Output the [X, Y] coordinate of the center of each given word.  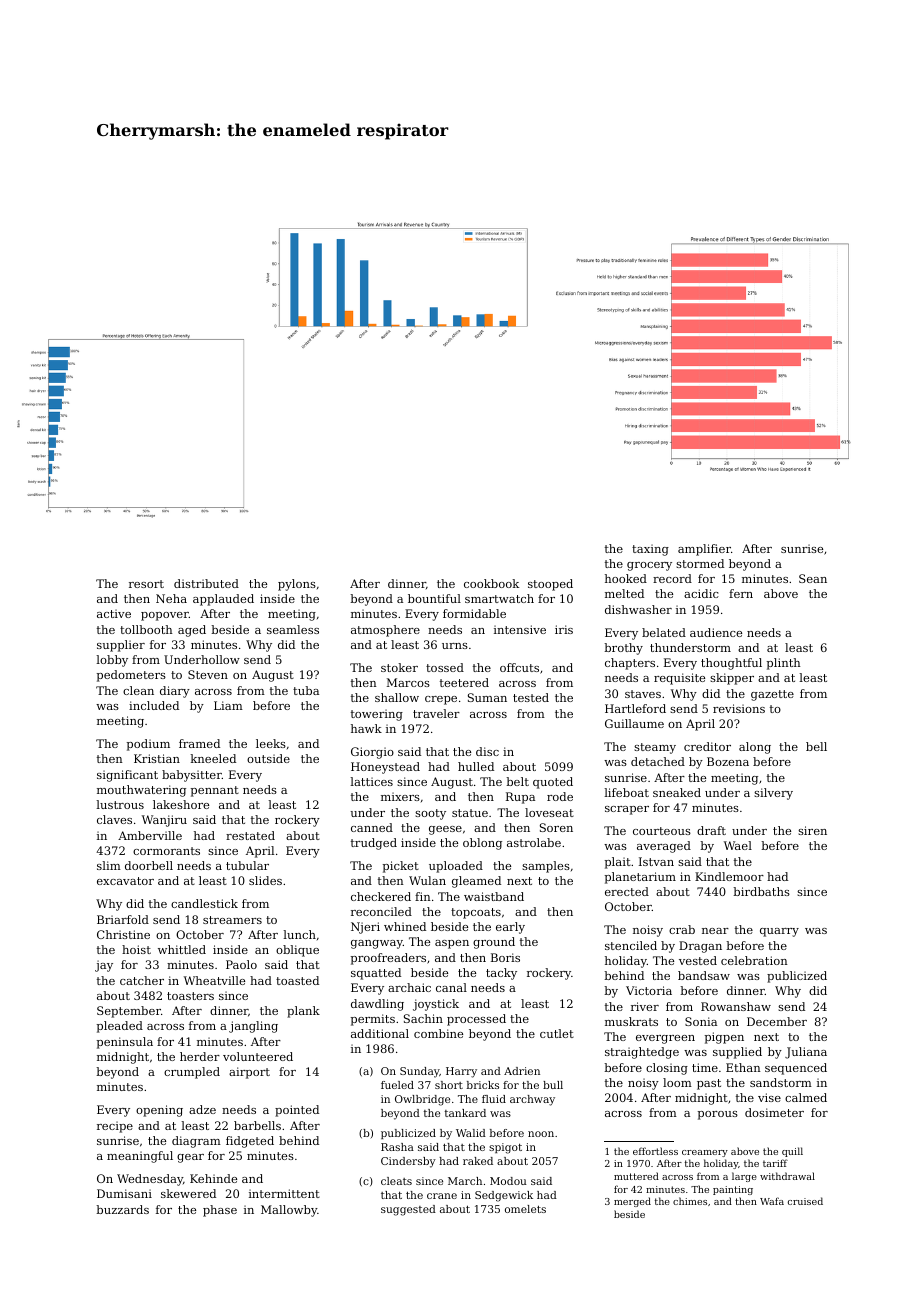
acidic [701, 593]
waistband [494, 896]
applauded [223, 600]
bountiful [434, 598]
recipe [115, 1127]
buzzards [122, 1209]
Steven [208, 674]
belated [664, 632]
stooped [550, 585]
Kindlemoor [729, 876]
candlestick [204, 903]
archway [532, 1100]
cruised [805, 1201]
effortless [655, 1151]
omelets [525, 1209]
